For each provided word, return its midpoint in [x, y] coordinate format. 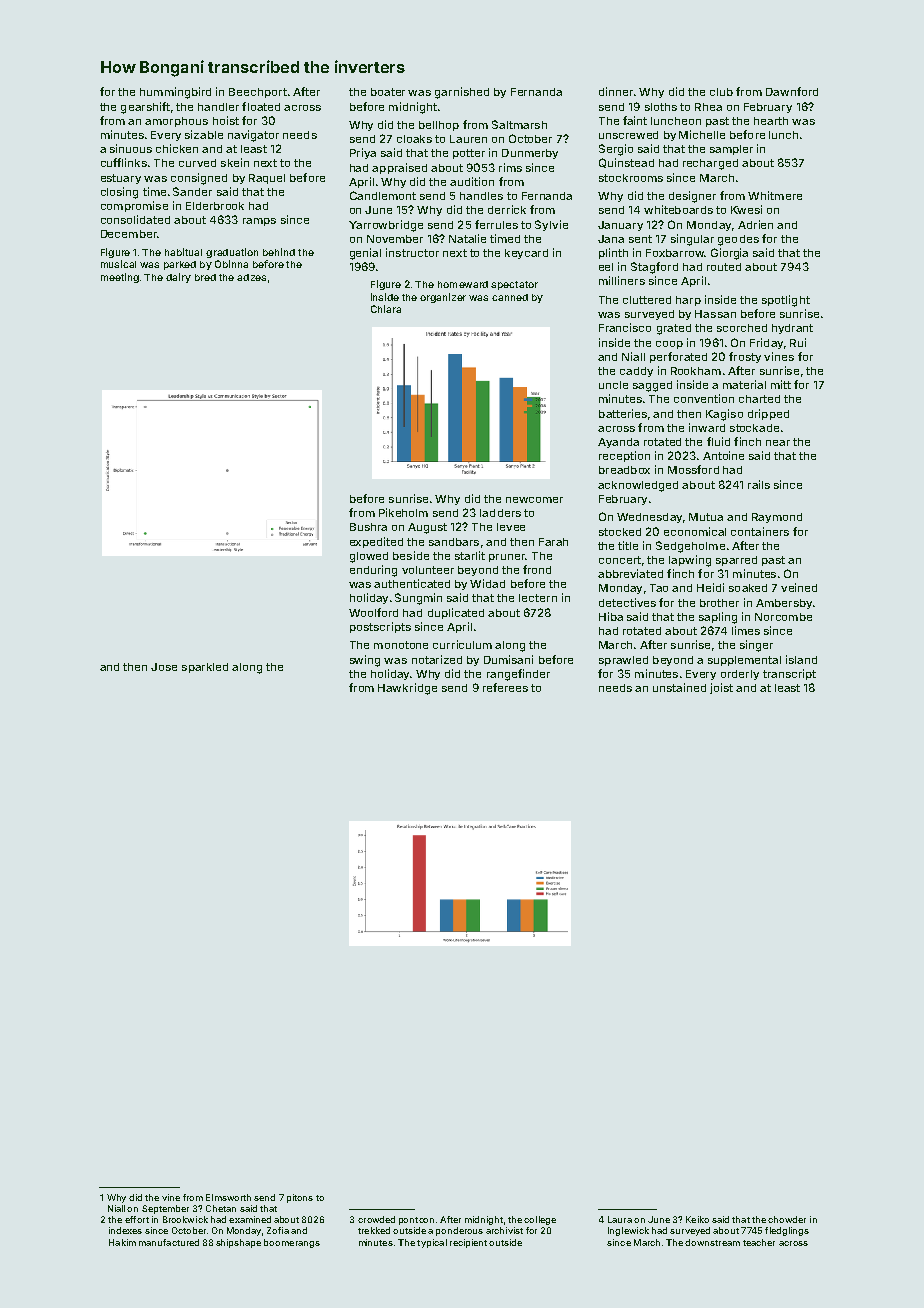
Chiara [386, 309]
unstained [679, 687]
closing [119, 193]
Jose [164, 667]
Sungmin [418, 599]
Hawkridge [407, 689]
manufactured [169, 1242]
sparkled [205, 668]
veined [799, 587]
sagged [652, 386]
